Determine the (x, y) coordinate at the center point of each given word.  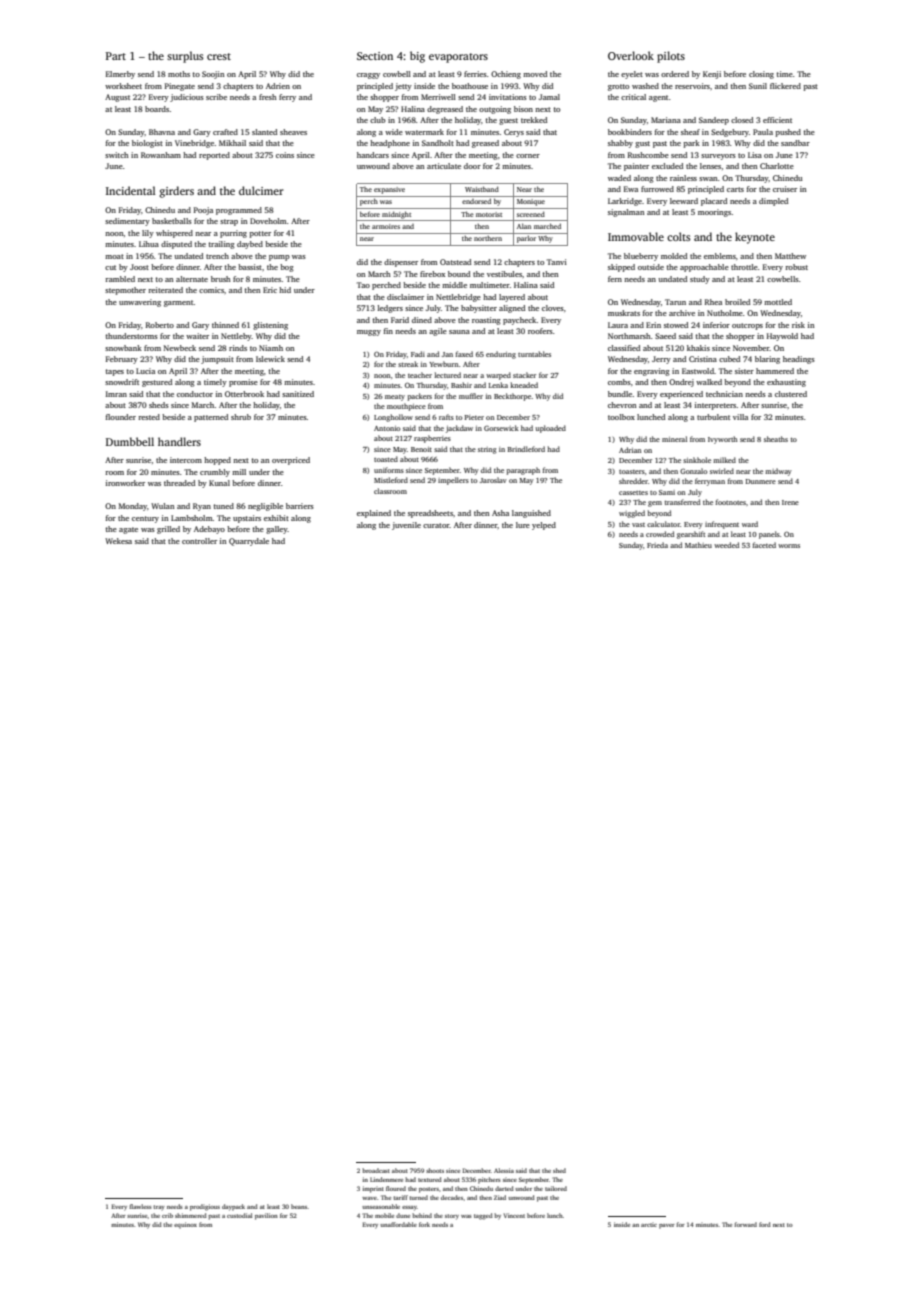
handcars (373, 155)
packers (420, 397)
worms (789, 546)
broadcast (376, 1170)
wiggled (632, 514)
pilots (671, 57)
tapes (114, 372)
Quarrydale (249, 542)
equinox (185, 1225)
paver (667, 1226)
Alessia (504, 1170)
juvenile (406, 526)
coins (285, 155)
